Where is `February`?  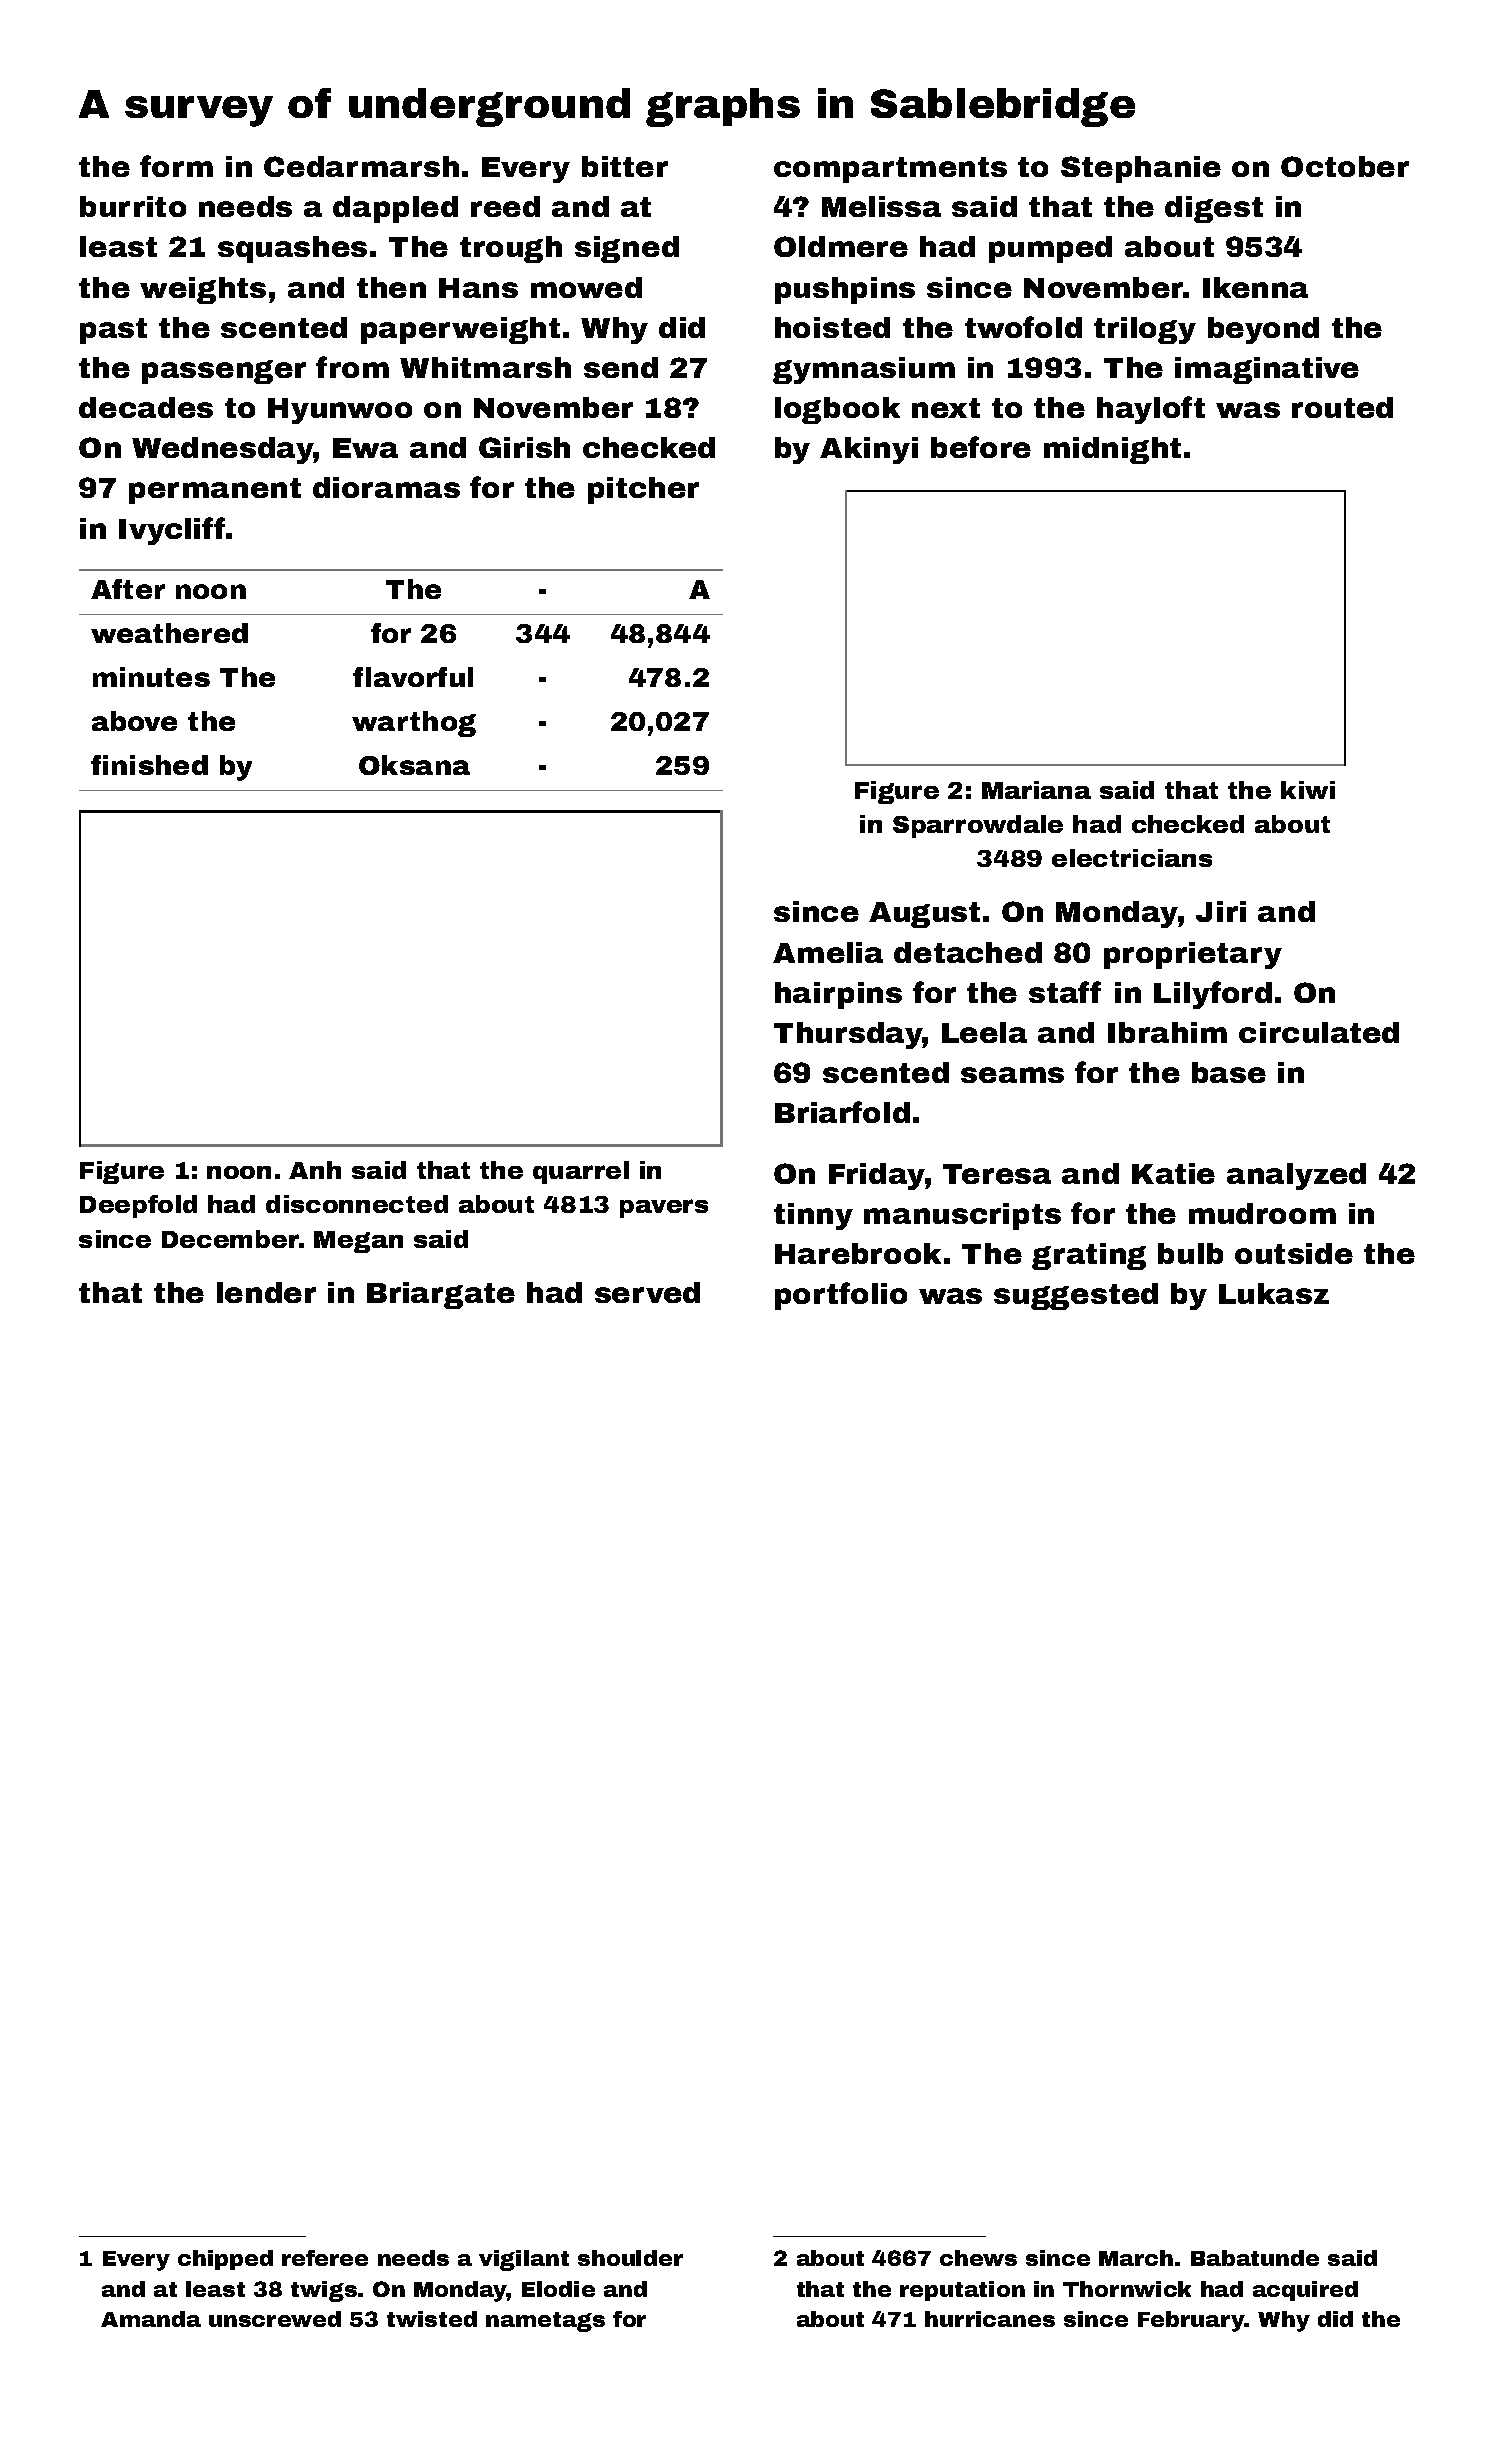
February is located at coordinates (1191, 2321).
